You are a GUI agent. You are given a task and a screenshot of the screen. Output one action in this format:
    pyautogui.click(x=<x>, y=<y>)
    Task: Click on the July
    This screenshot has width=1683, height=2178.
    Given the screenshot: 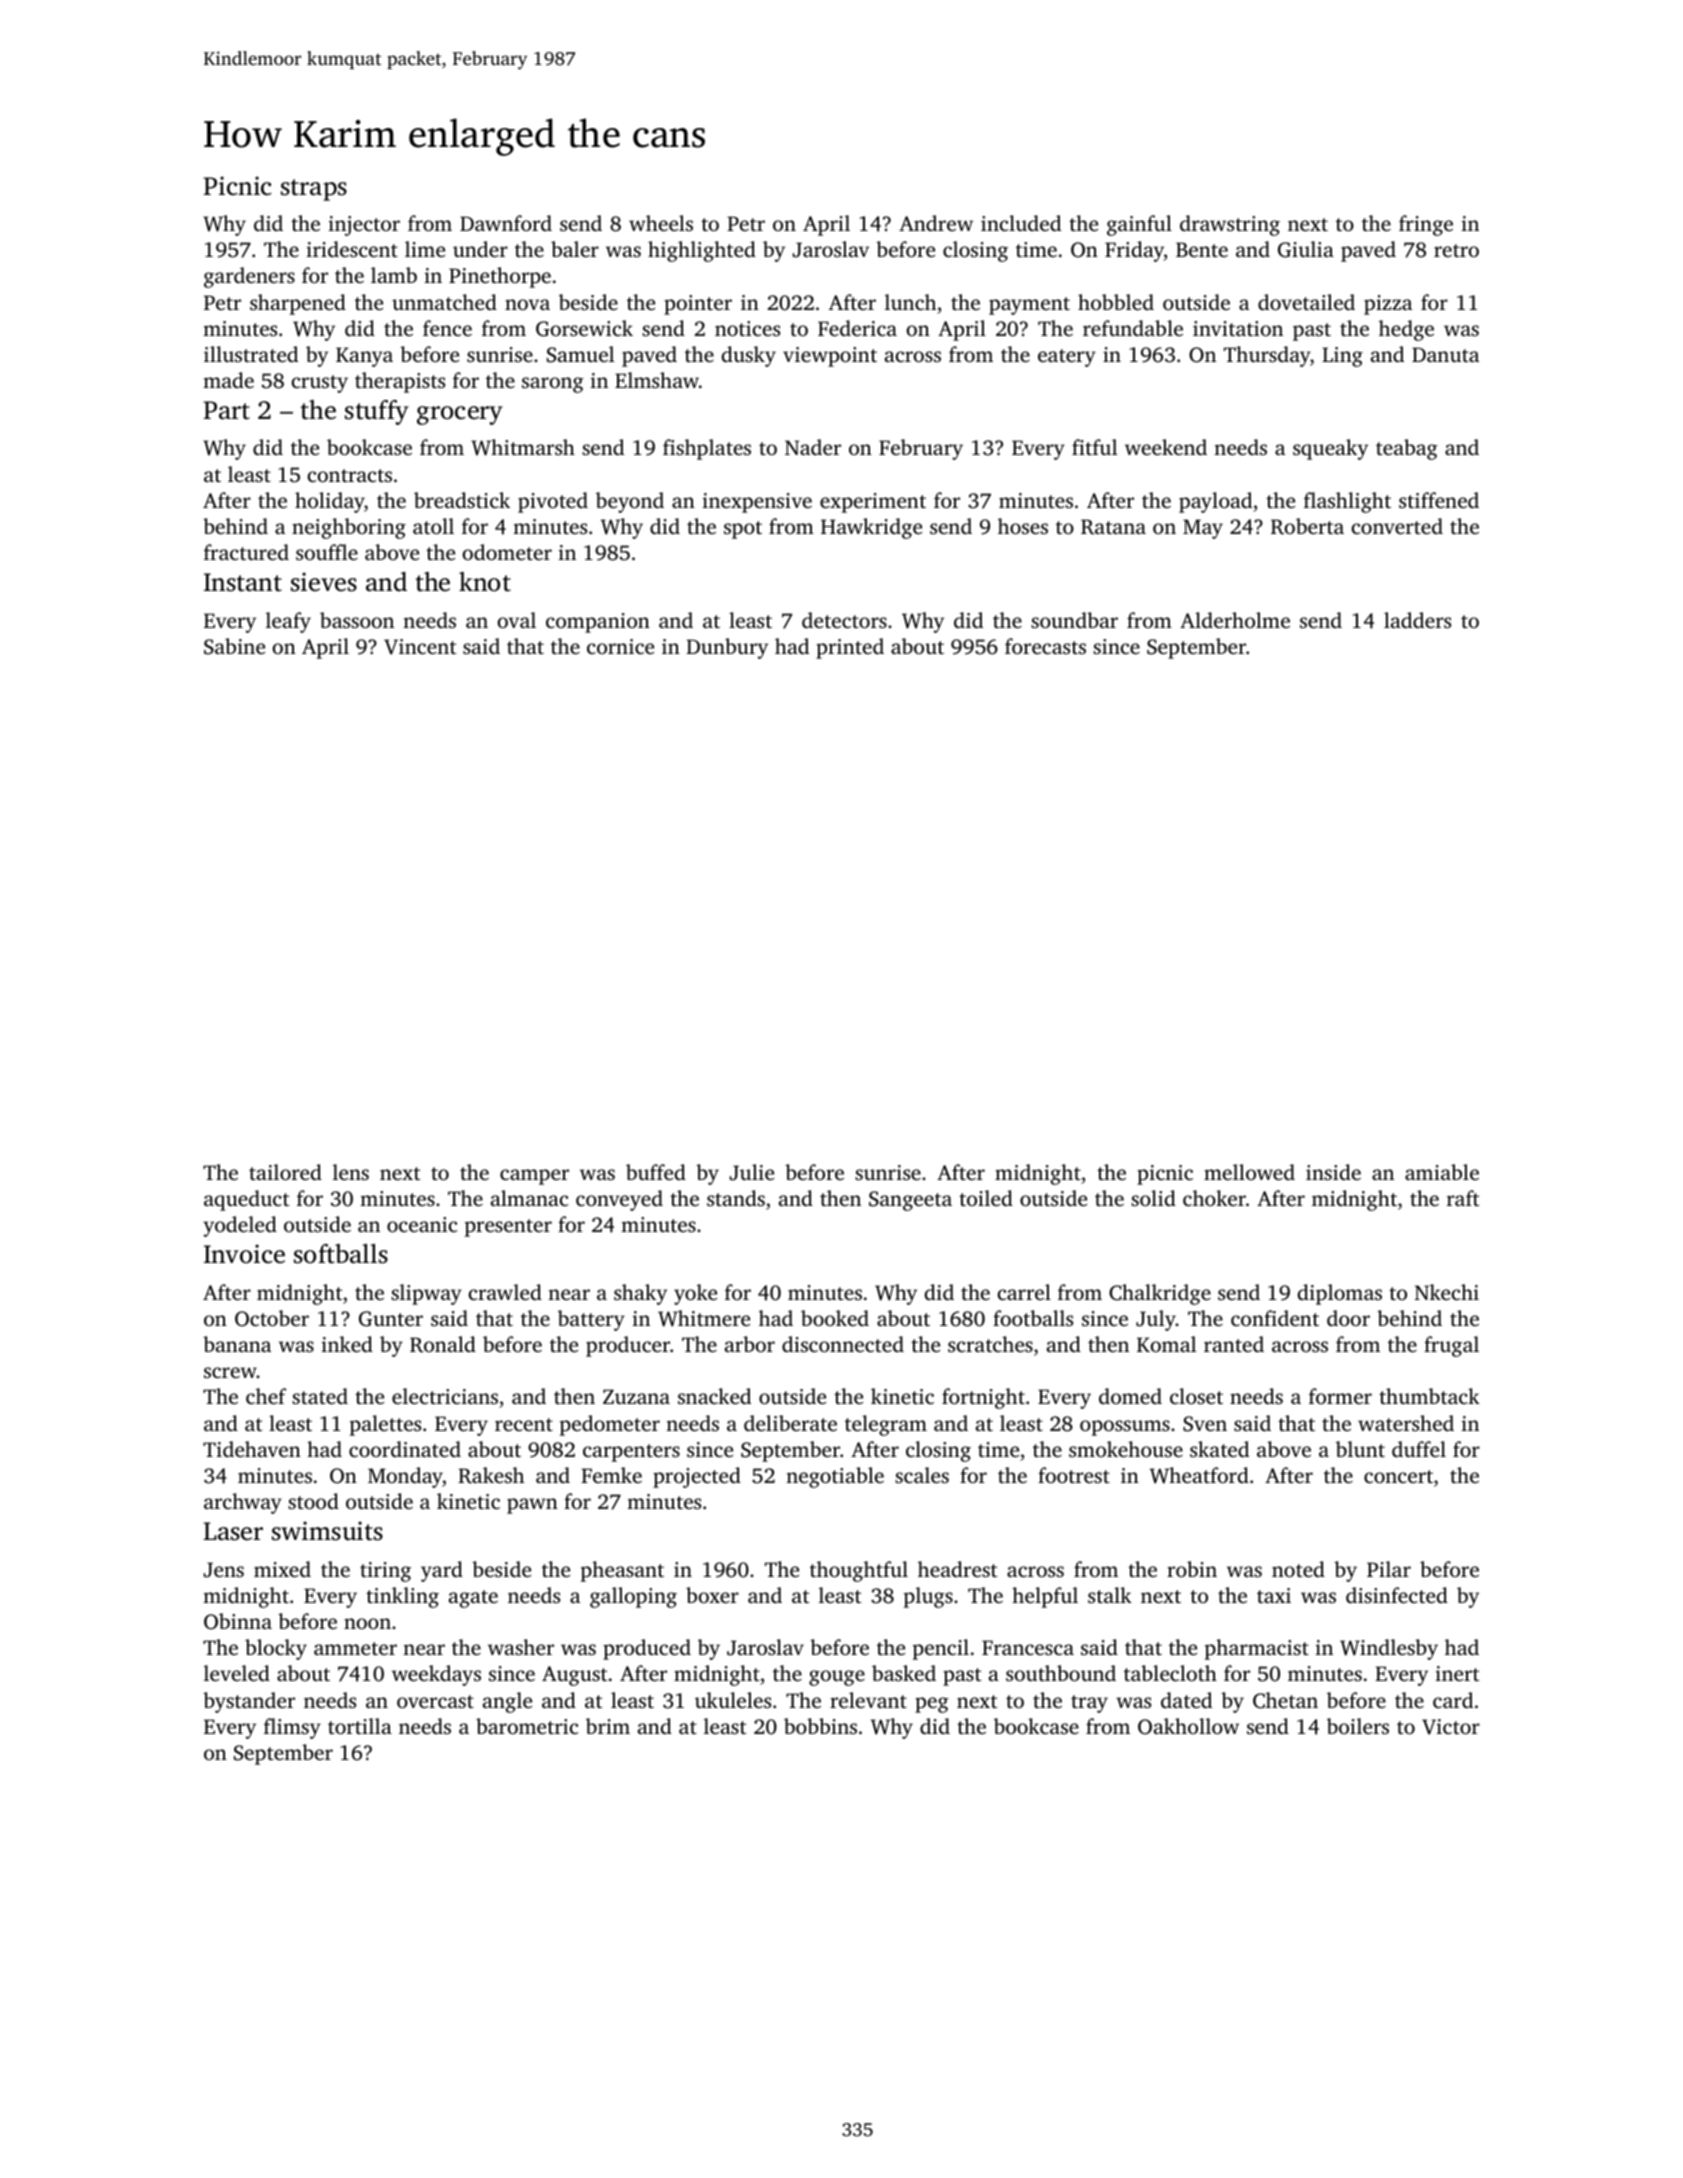 What is the action you would take?
    pyautogui.click(x=1156, y=1320)
